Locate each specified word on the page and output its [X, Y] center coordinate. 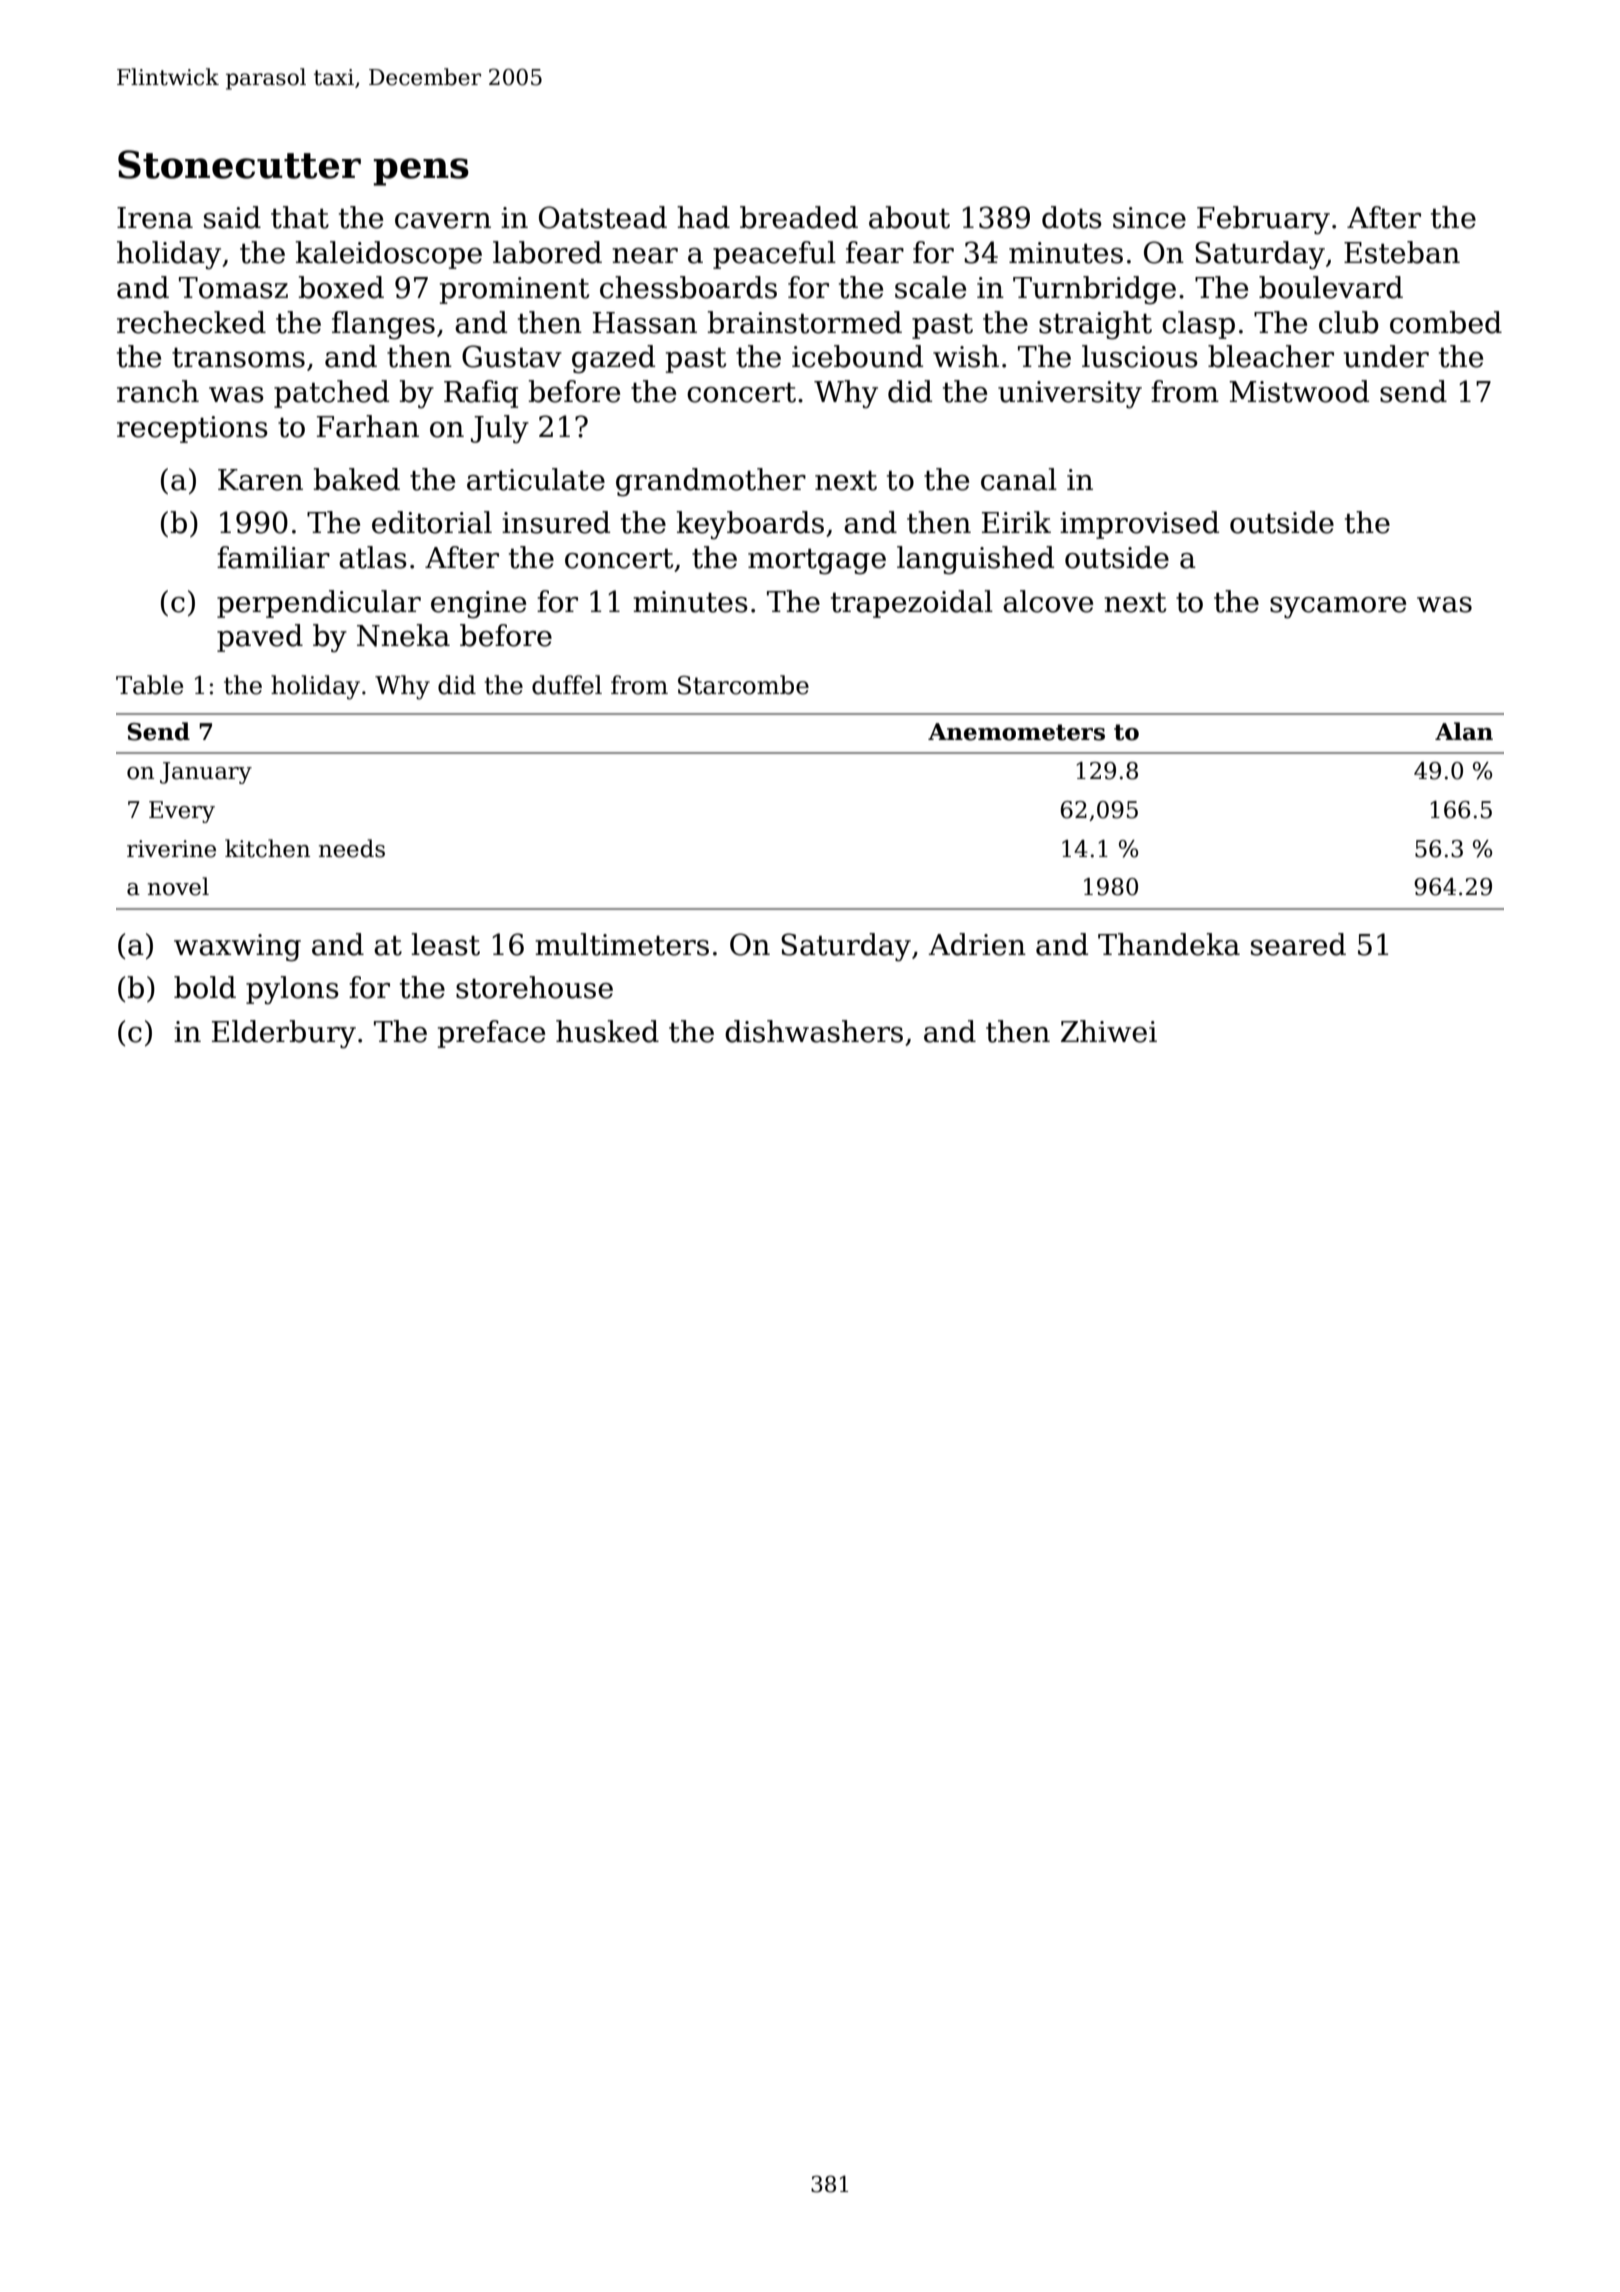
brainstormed [804, 322]
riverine [171, 849]
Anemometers [1016, 732]
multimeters [622, 944]
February [1263, 220]
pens [421, 172]
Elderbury [284, 1034]
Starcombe [743, 685]
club [1349, 322]
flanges [383, 325]
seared [1298, 944]
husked [607, 1031]
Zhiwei [1109, 1031]
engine [478, 605]
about [909, 217]
